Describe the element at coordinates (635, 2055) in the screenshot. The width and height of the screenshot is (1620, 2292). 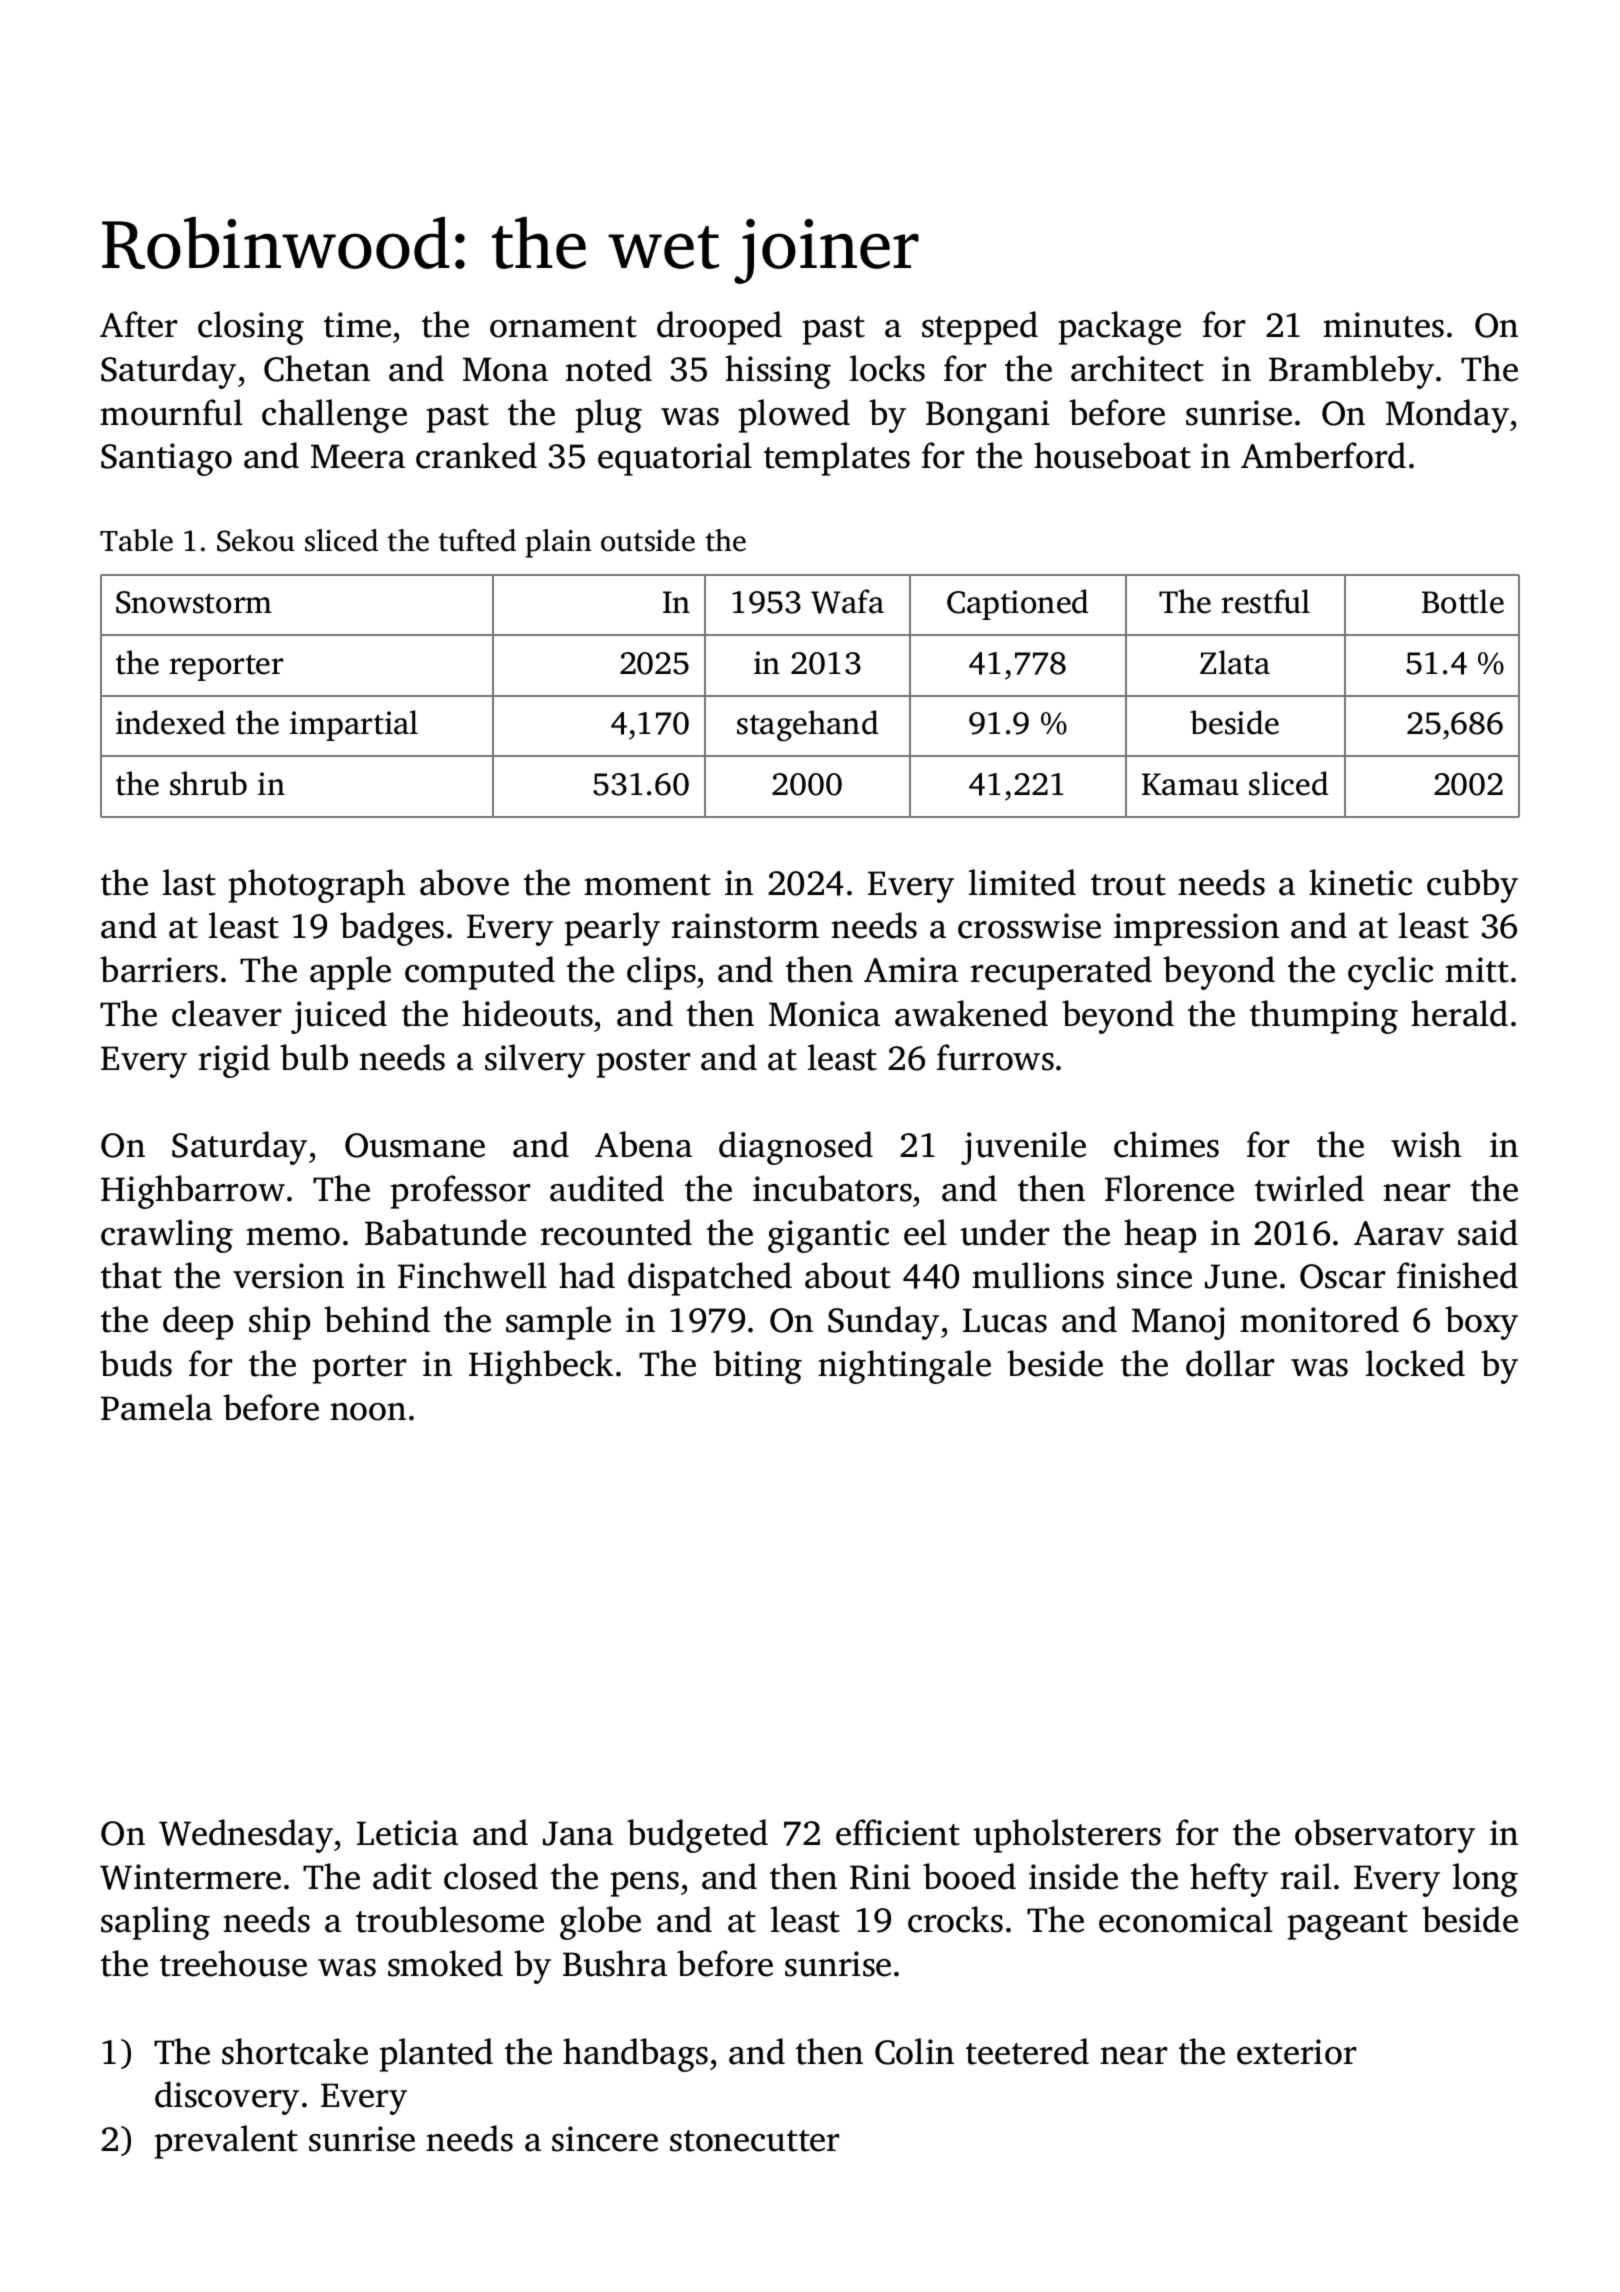
I see `handbags` at that location.
